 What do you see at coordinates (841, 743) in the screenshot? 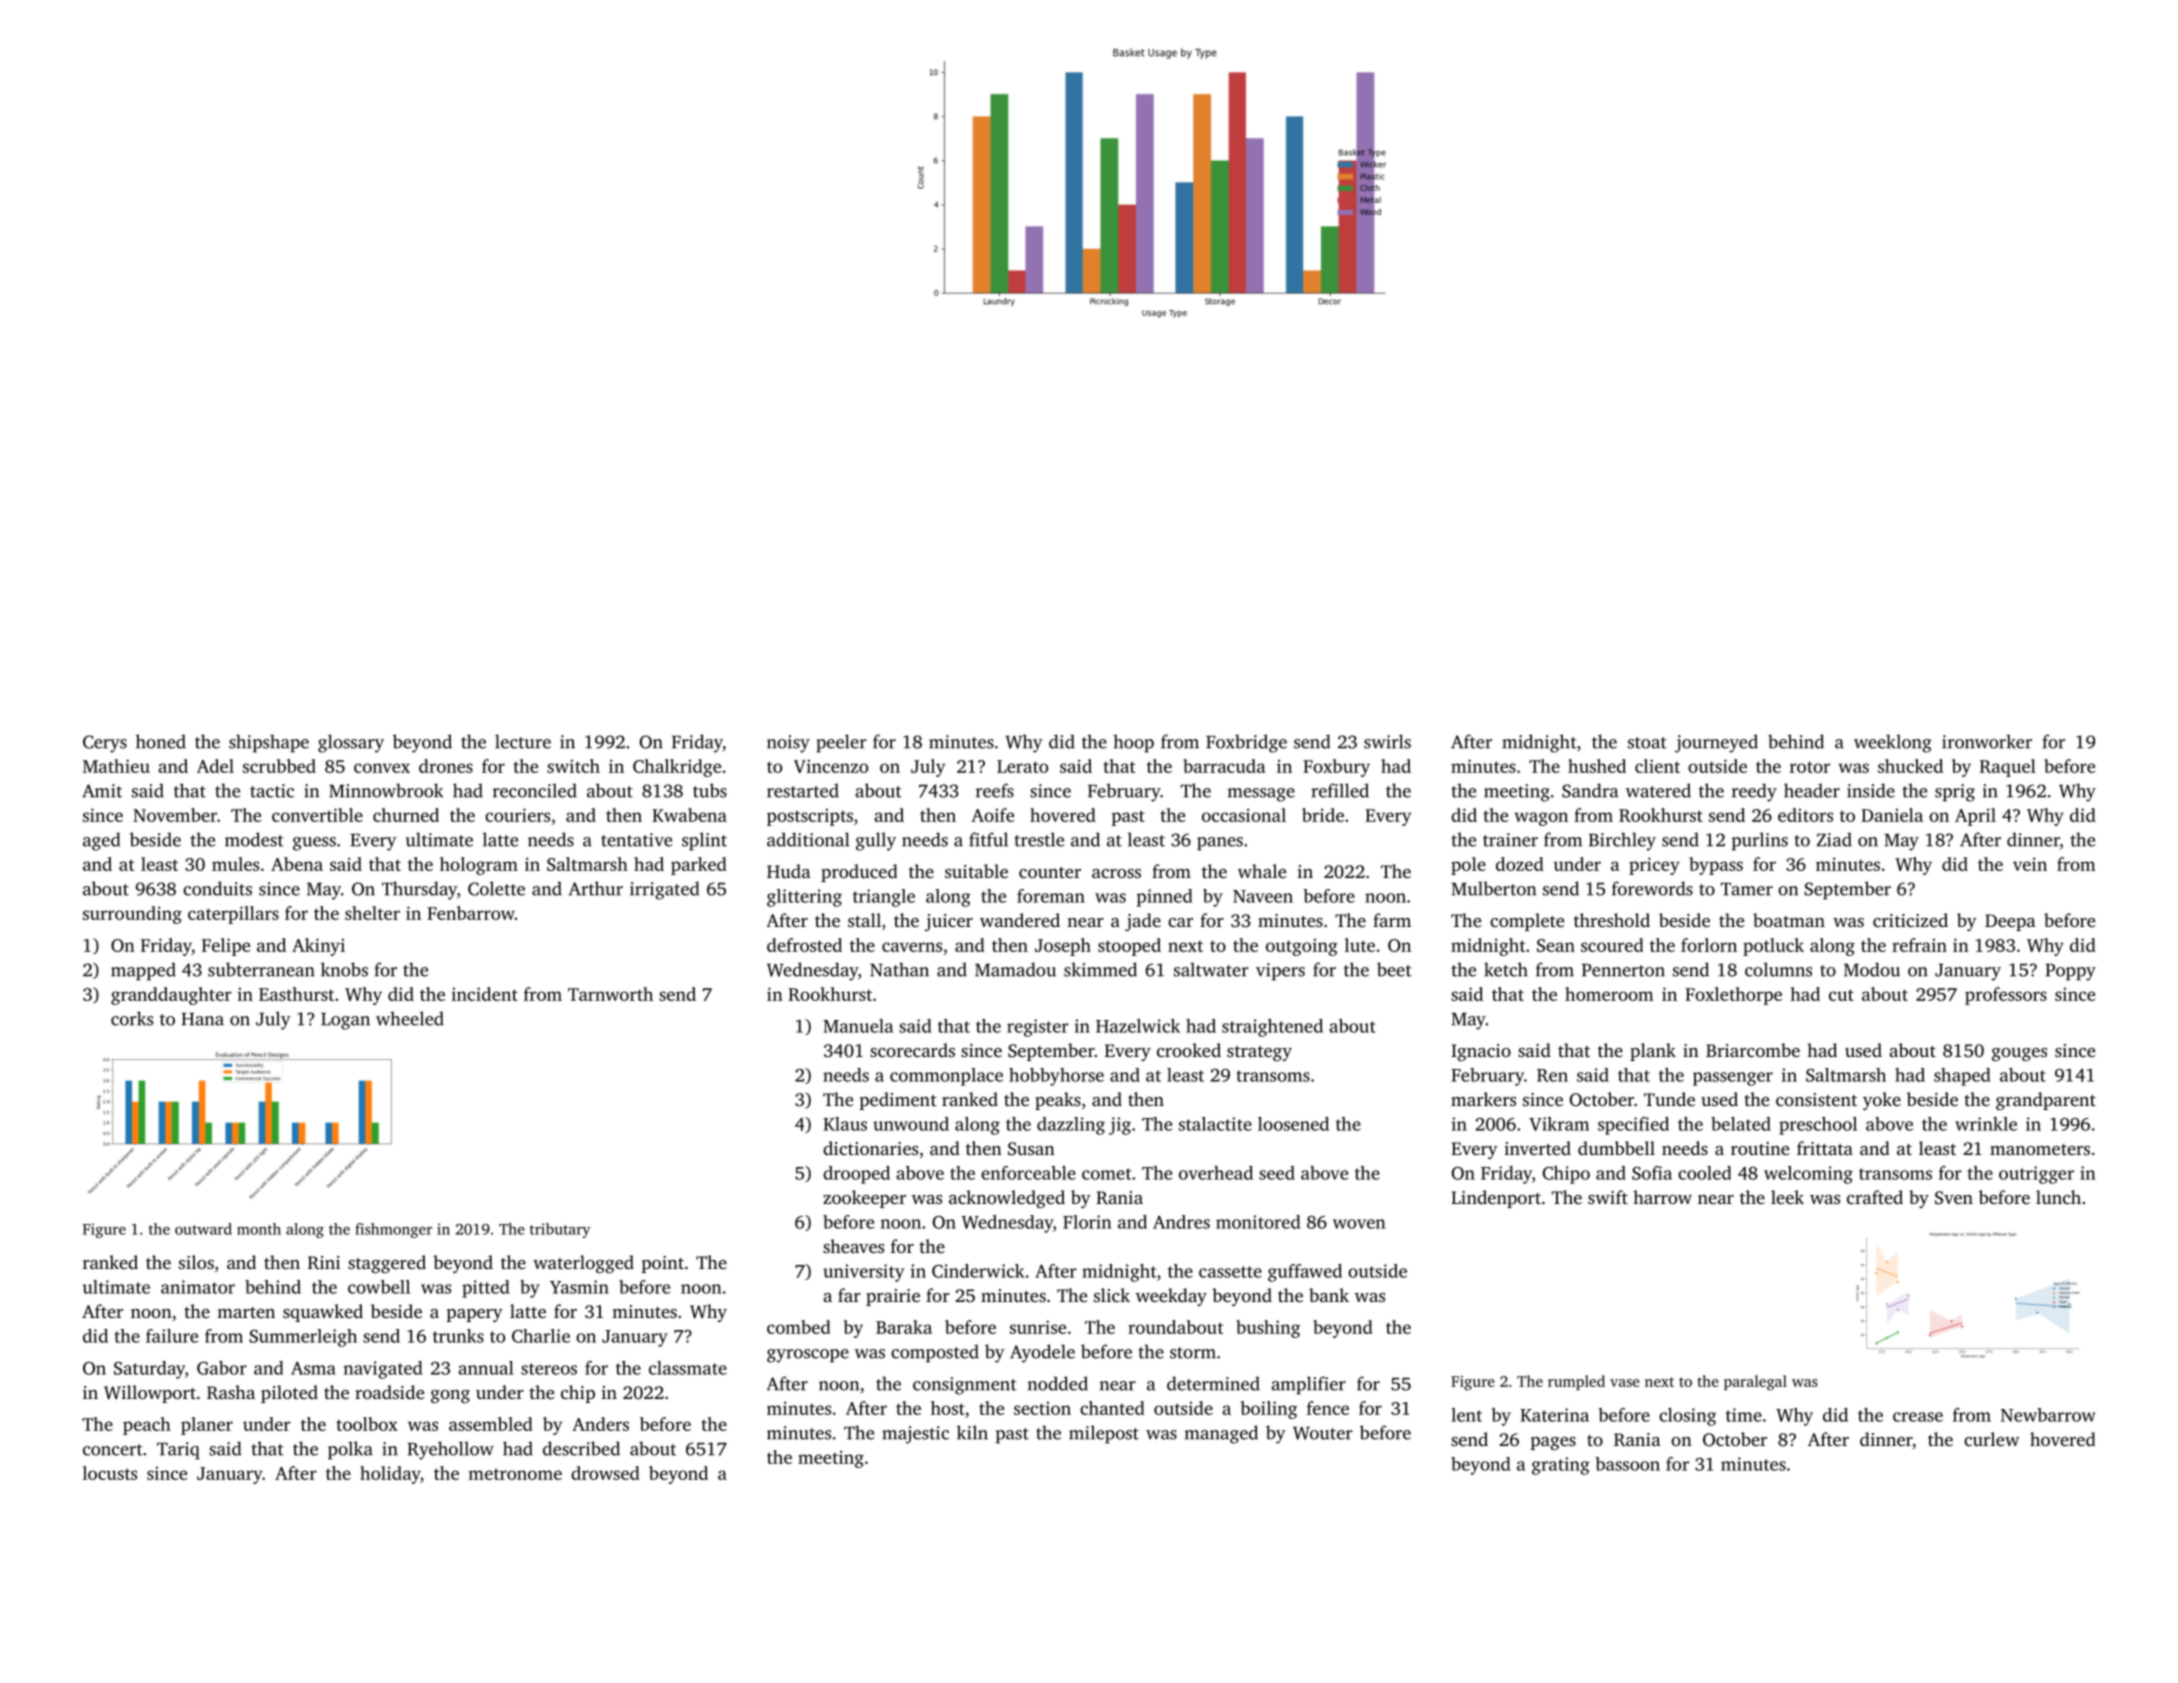
I see `peeler` at bounding box center [841, 743].
